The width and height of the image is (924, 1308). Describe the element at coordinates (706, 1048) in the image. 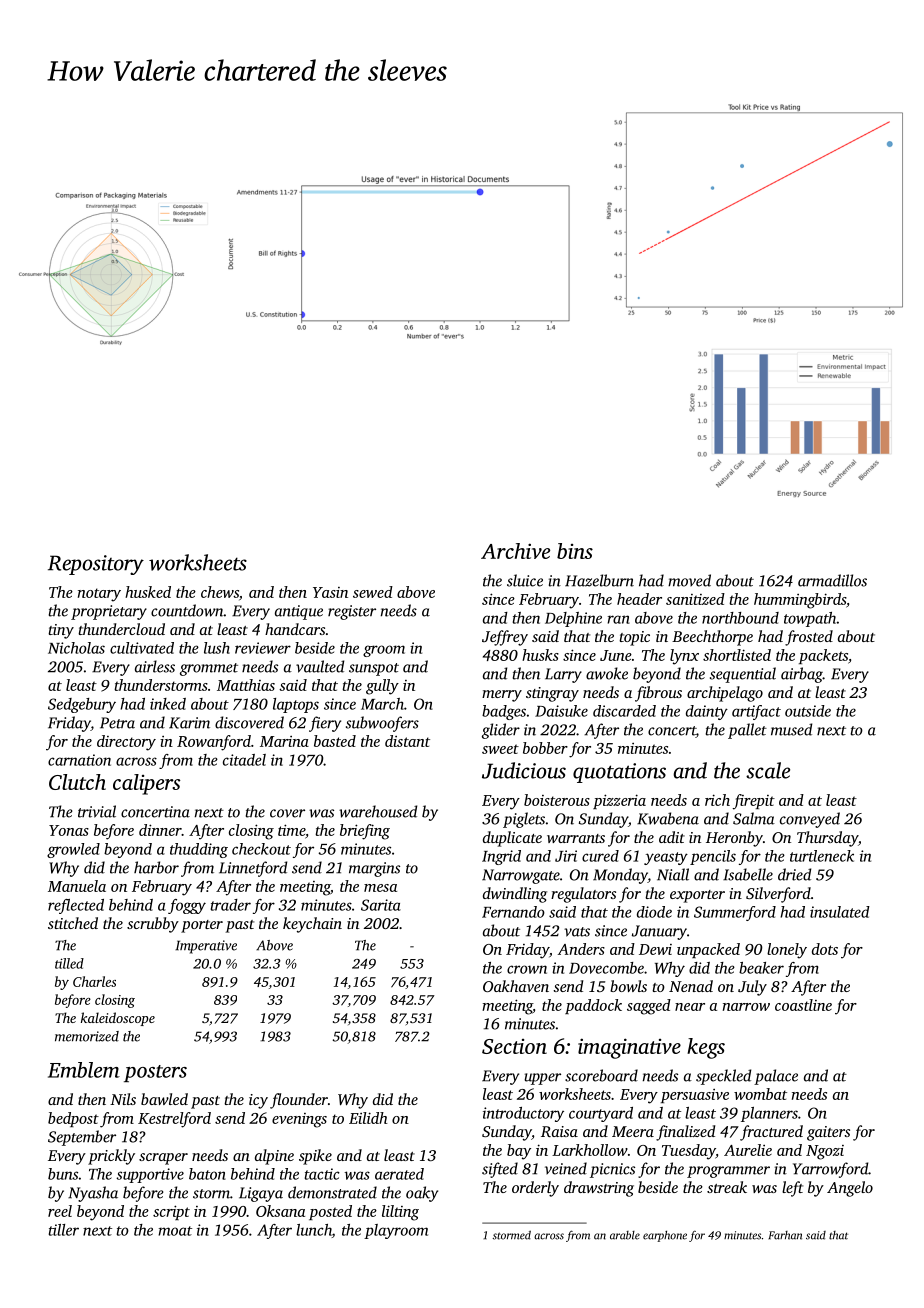

I see `kegs` at that location.
